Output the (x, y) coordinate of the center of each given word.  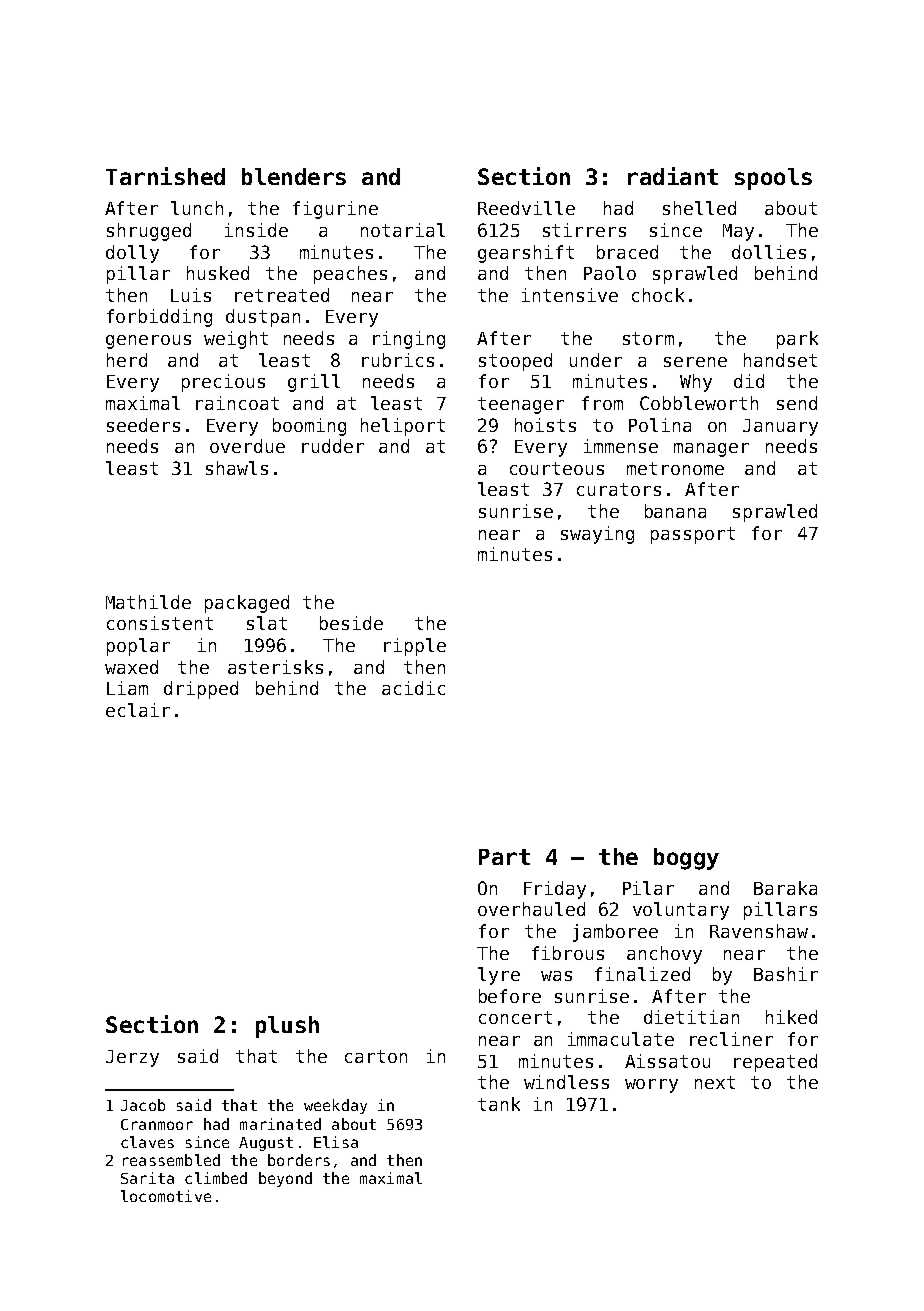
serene (695, 362)
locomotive (166, 1196)
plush (287, 1027)
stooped (515, 362)
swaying (597, 535)
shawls (237, 468)
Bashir (786, 974)
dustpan (263, 318)
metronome (675, 468)
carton (376, 1056)
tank (499, 1104)
